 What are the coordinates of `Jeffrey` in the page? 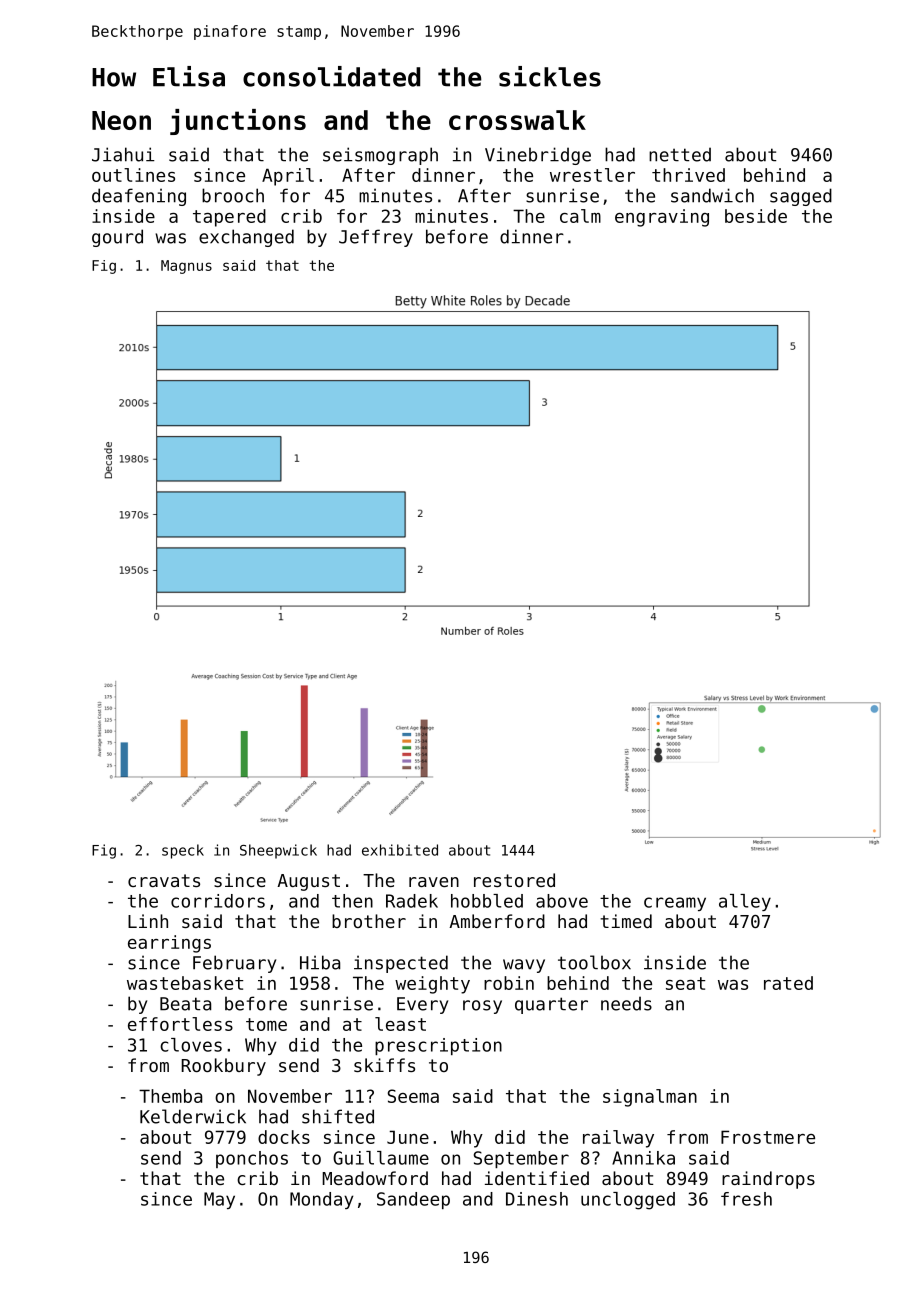 It's located at (376, 238).
